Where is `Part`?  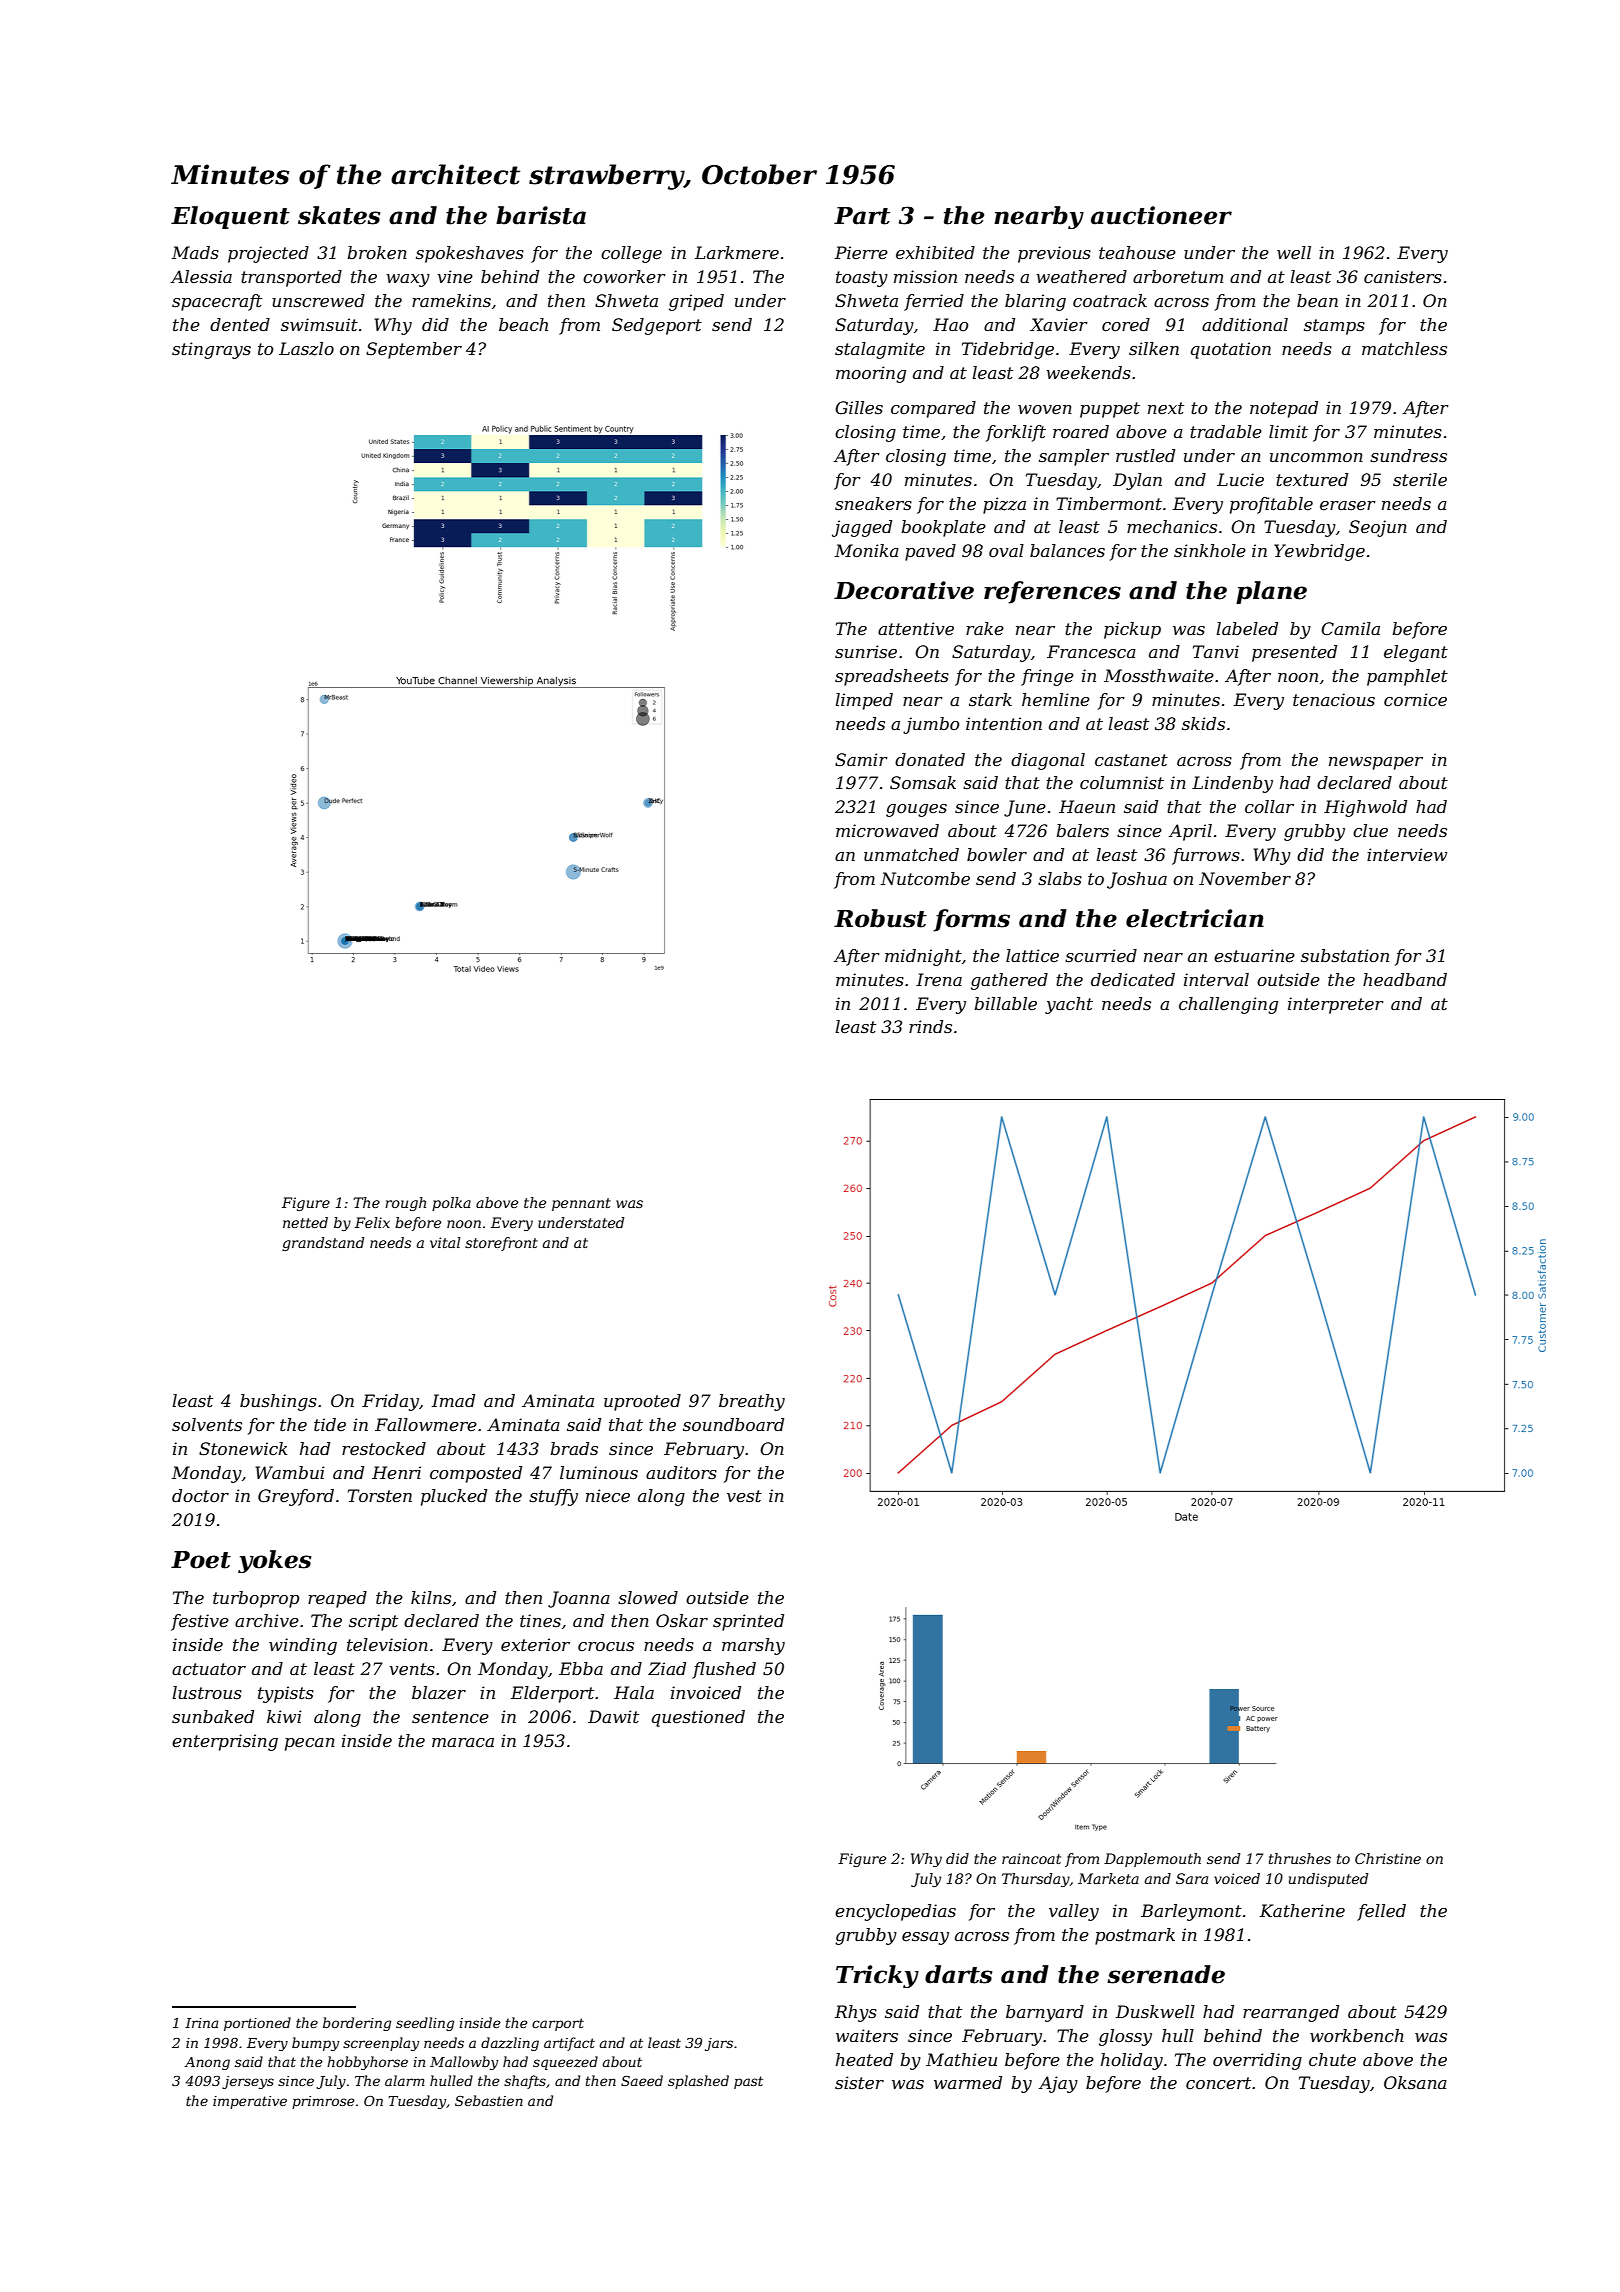
Part is located at coordinates (862, 216).
